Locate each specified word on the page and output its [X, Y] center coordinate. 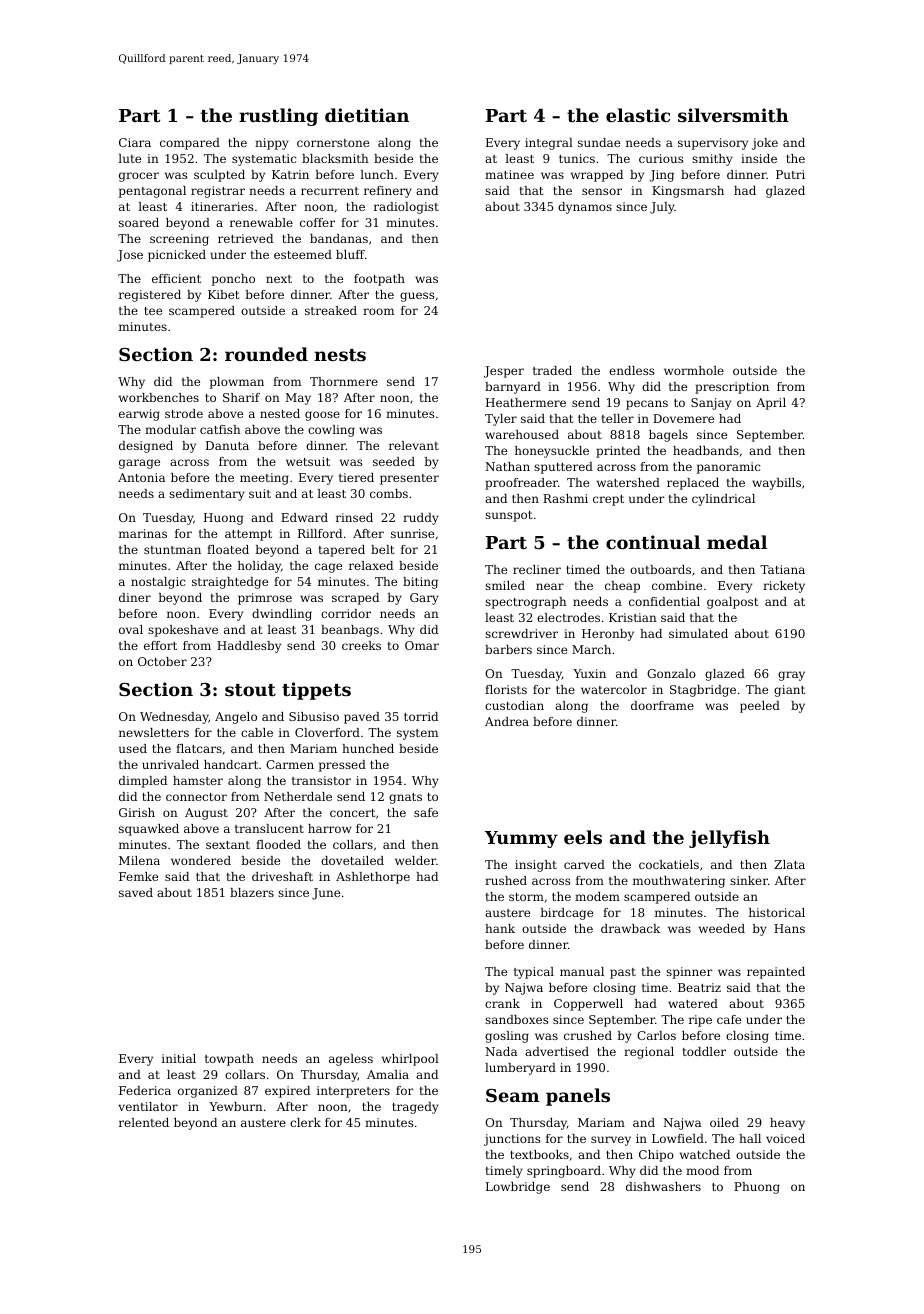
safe [426, 812]
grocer [139, 177]
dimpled [143, 782]
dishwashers [663, 1186]
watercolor [614, 689]
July [662, 208]
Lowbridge [518, 1188]
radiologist [406, 208]
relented [144, 1122]
